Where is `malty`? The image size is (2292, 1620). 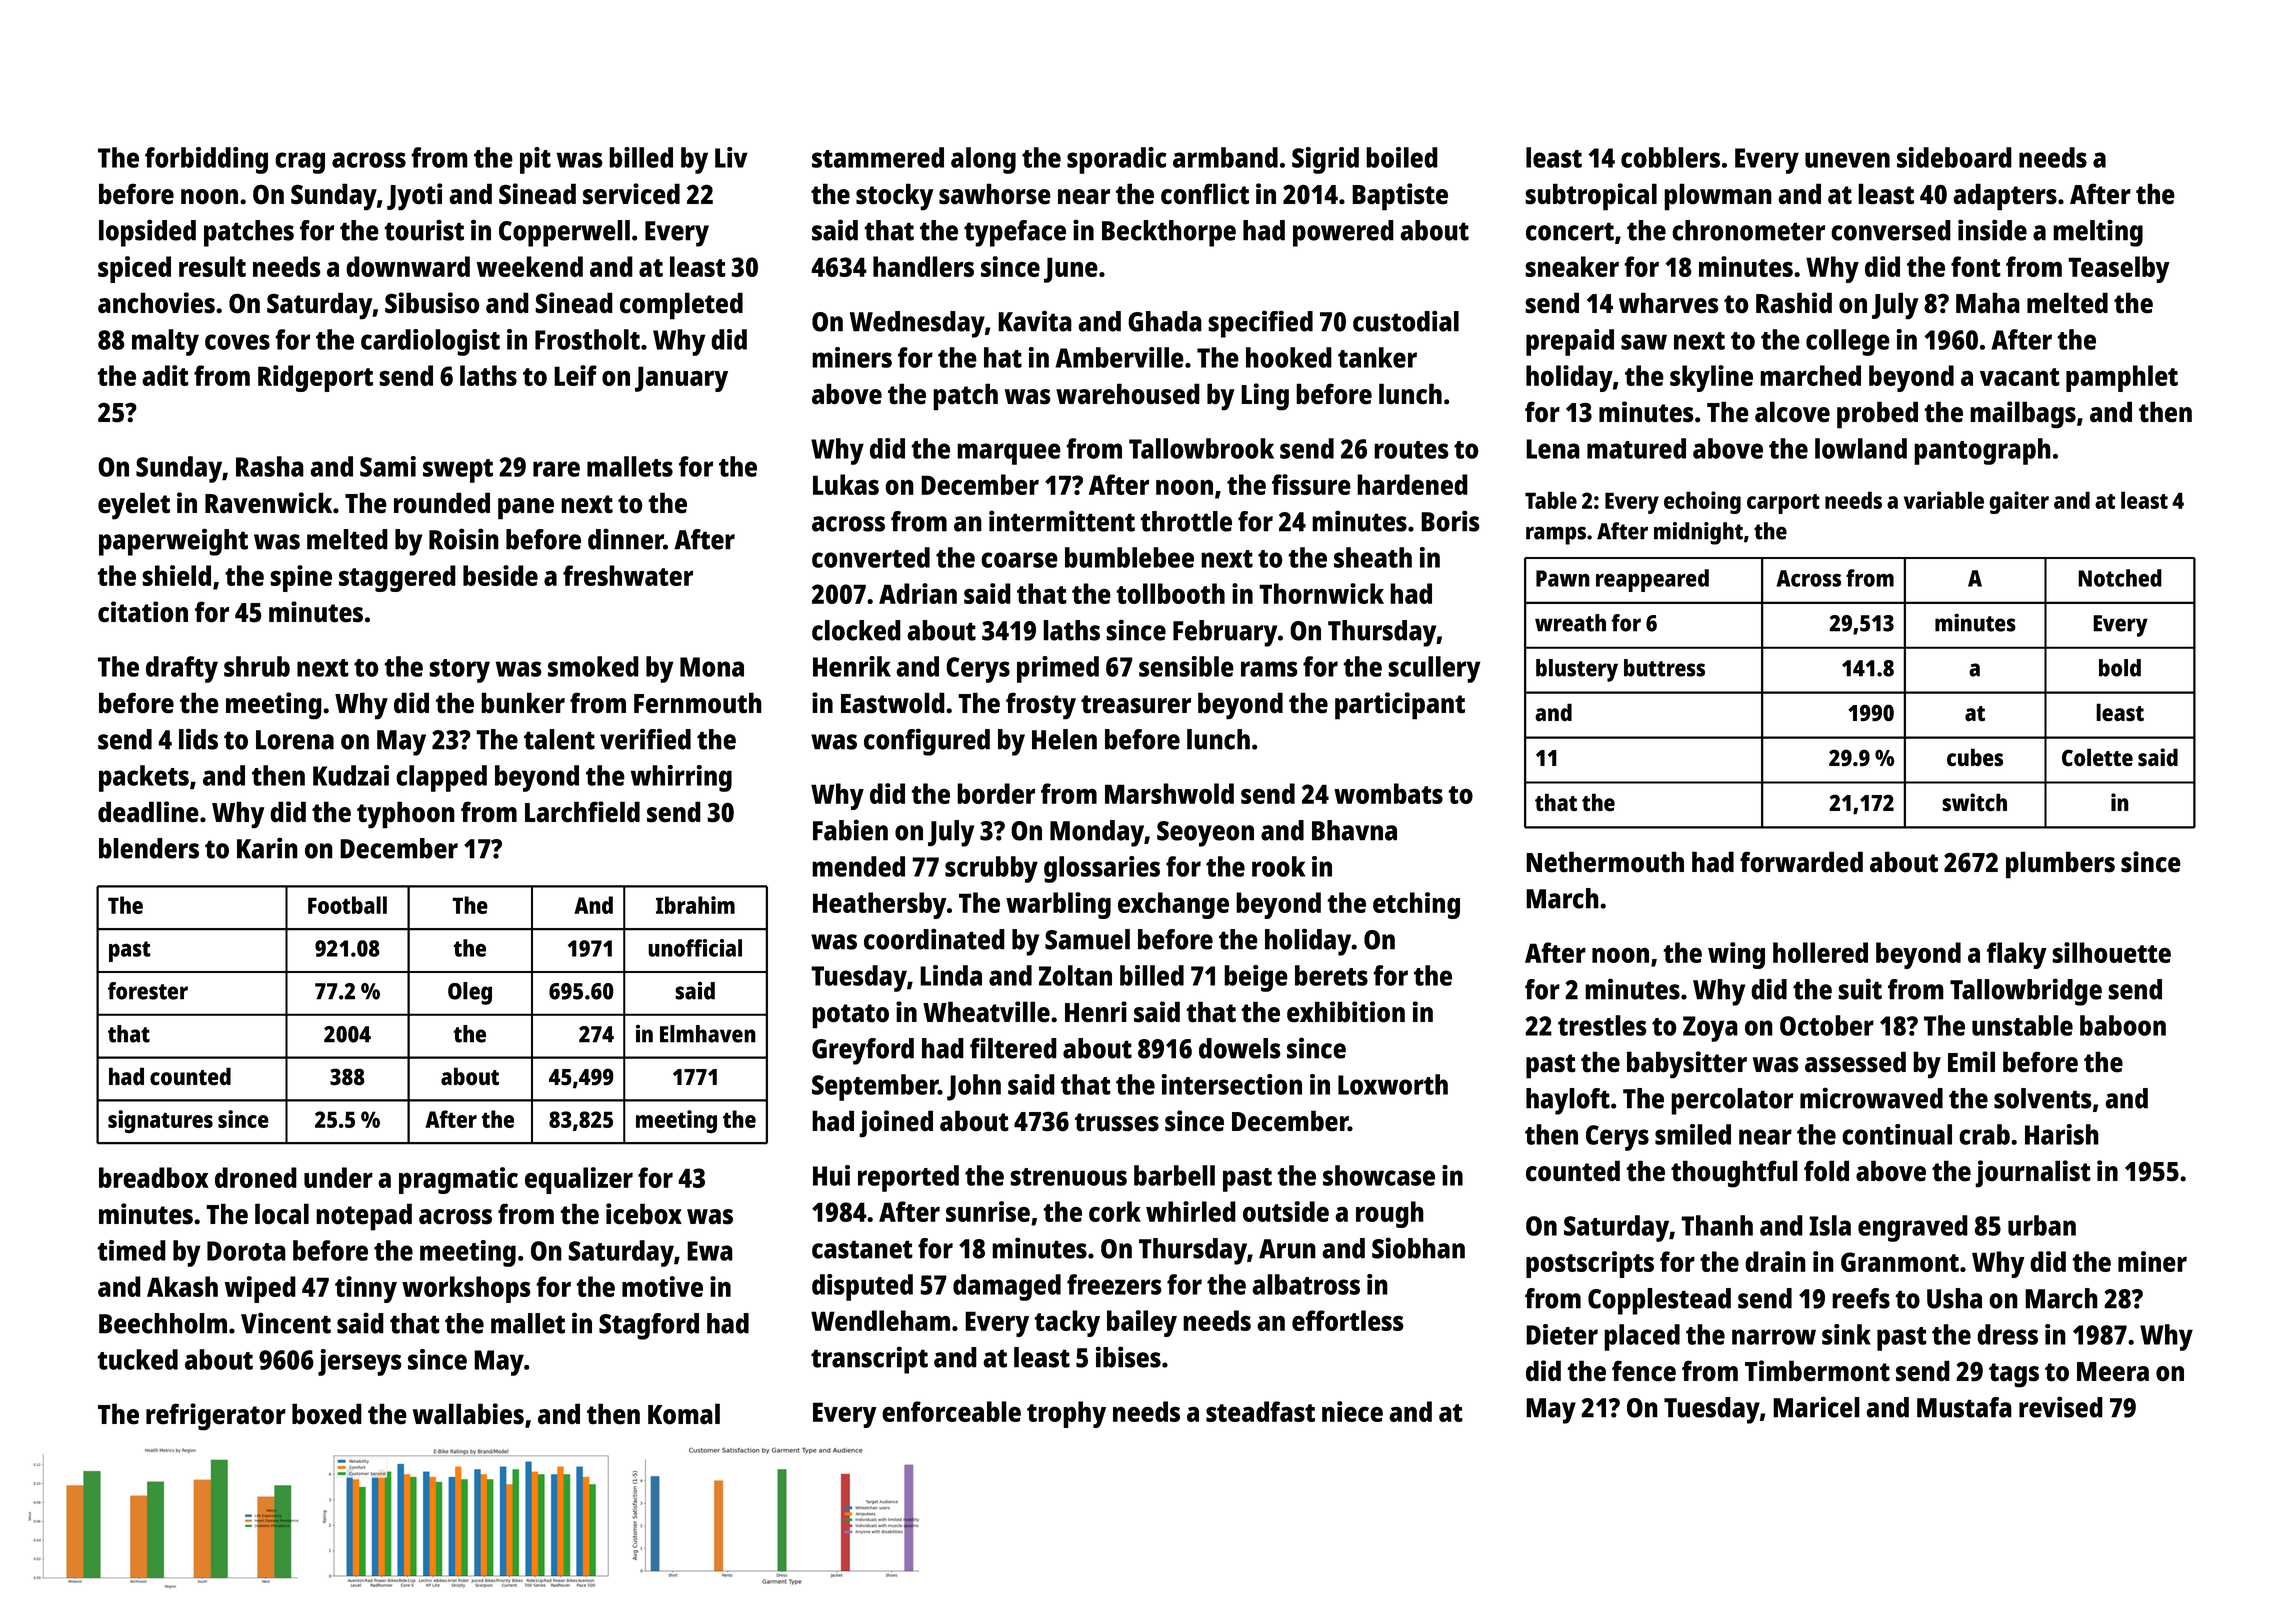
malty is located at coordinates (165, 342).
